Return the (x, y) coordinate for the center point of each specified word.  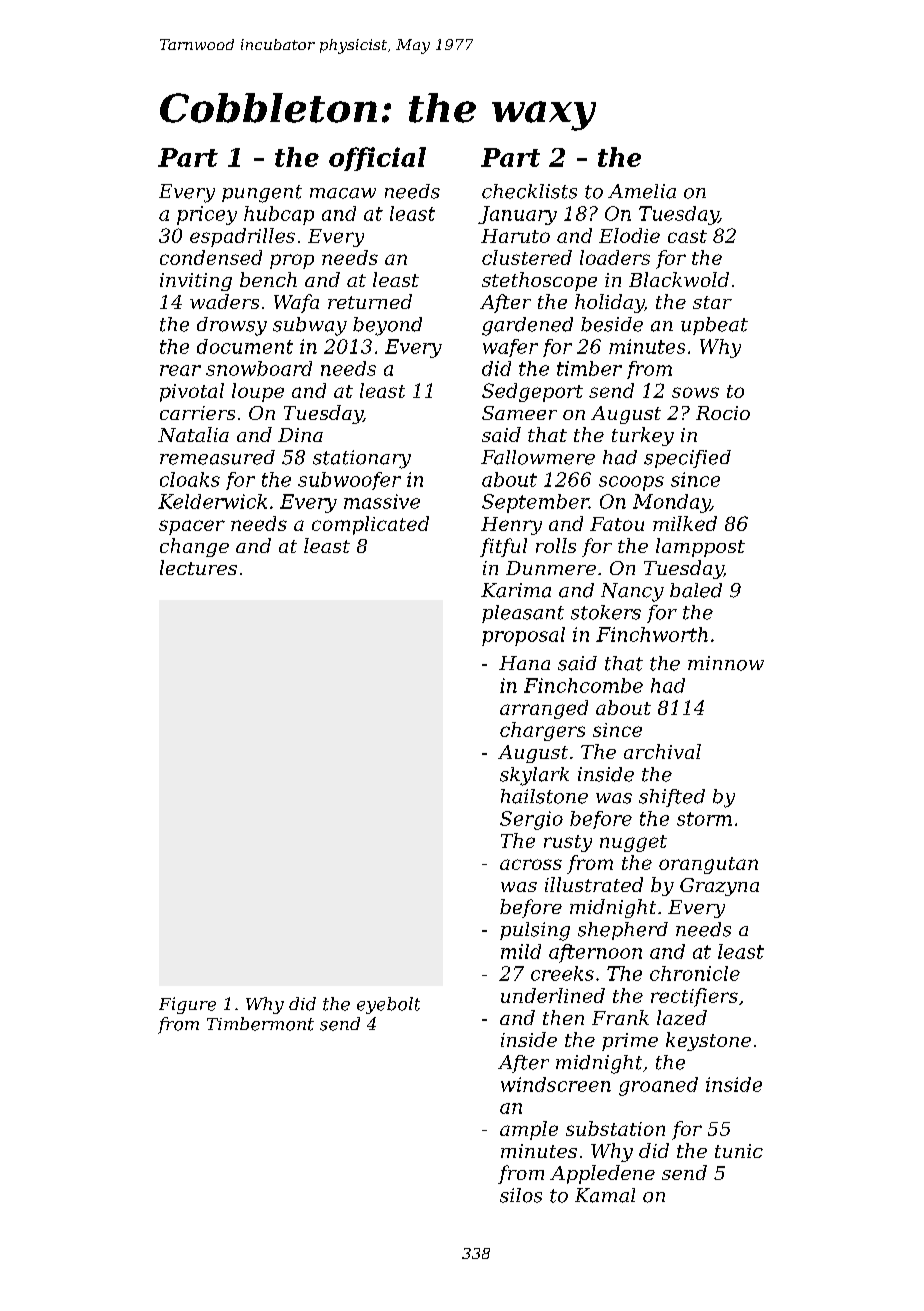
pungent (262, 194)
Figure (187, 1005)
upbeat (714, 326)
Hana (524, 663)
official (377, 159)
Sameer (519, 413)
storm (704, 819)
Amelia (642, 191)
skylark (534, 776)
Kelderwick (212, 501)
